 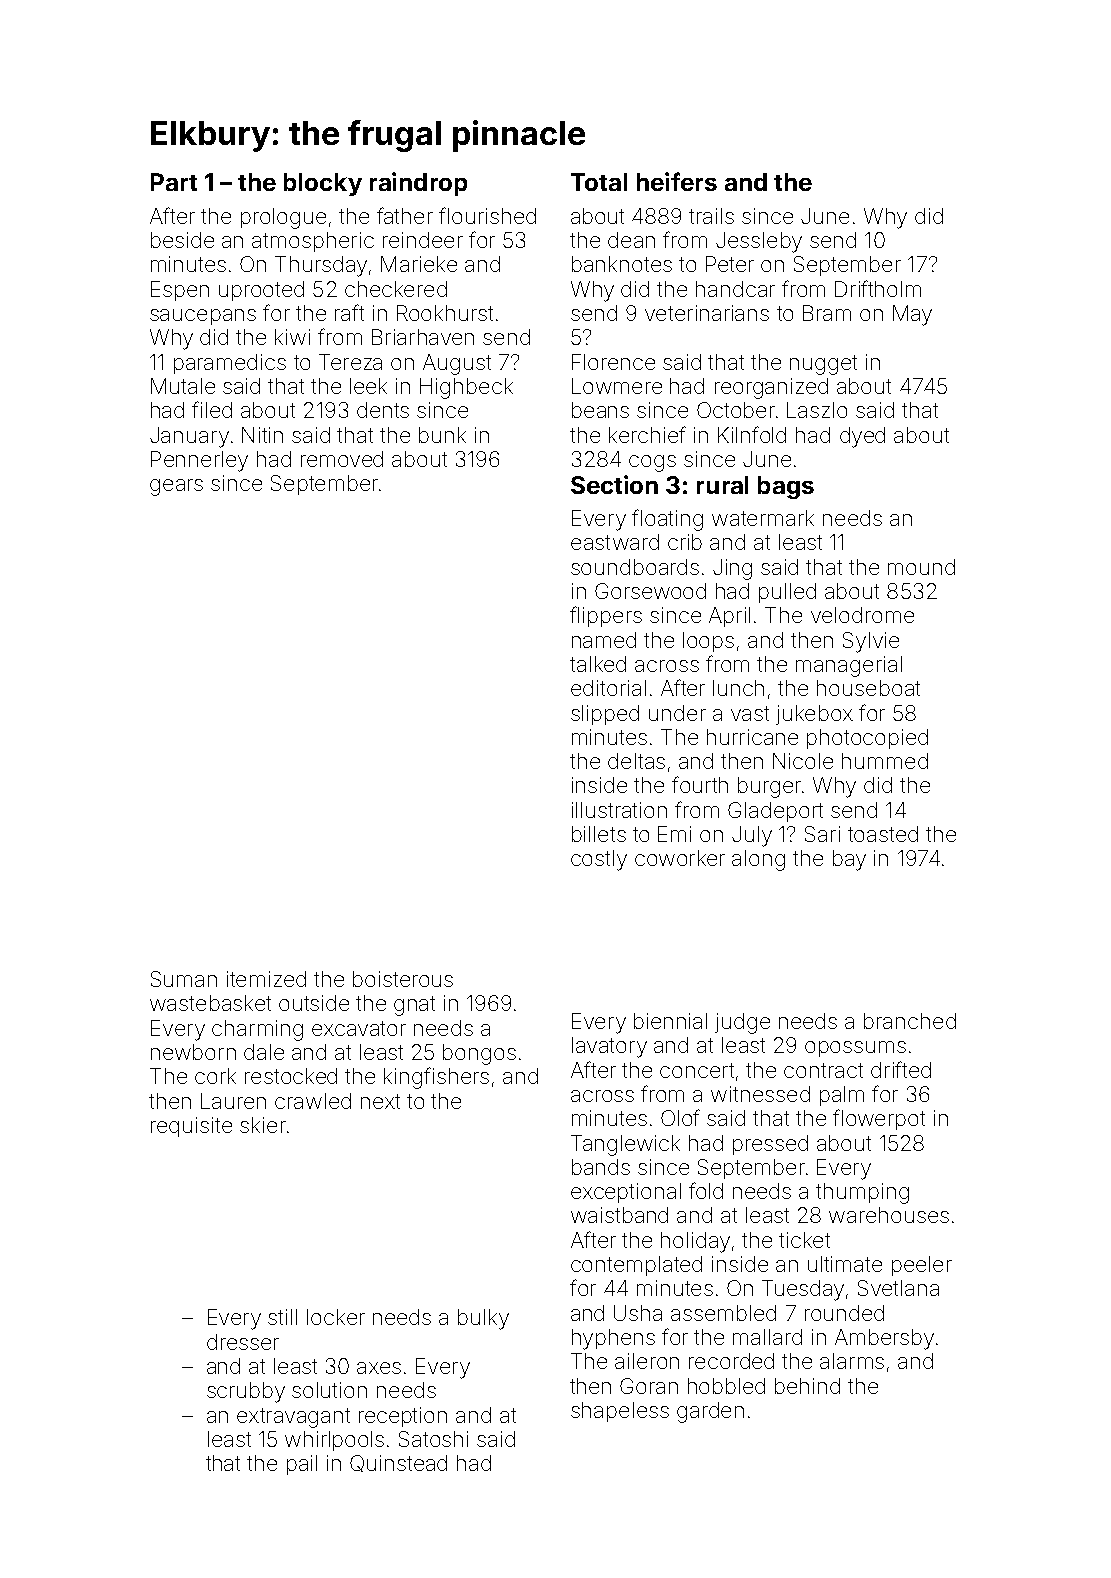 I want to click on bay, so click(x=849, y=860).
